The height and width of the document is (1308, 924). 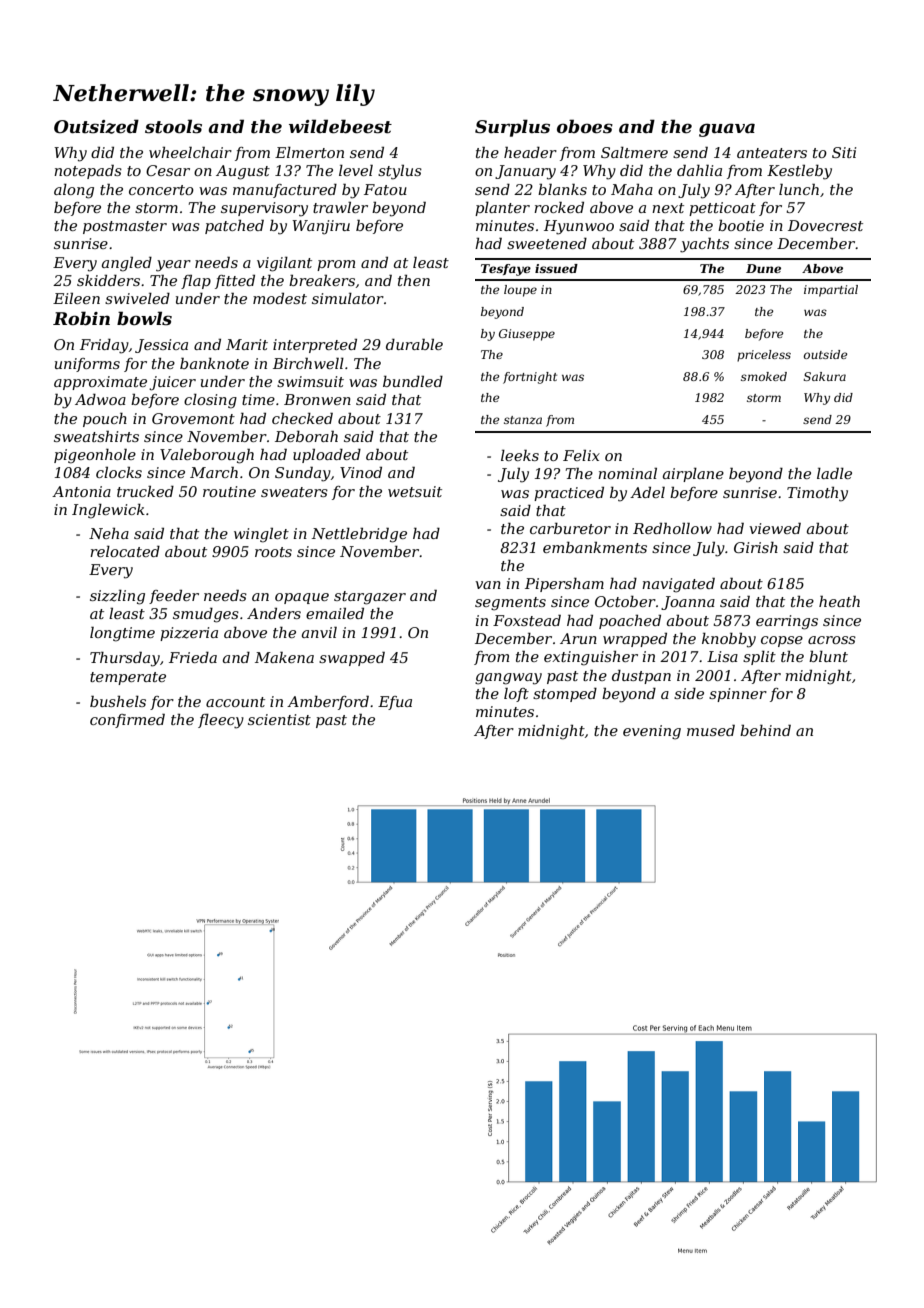 I want to click on oboes, so click(x=585, y=126).
